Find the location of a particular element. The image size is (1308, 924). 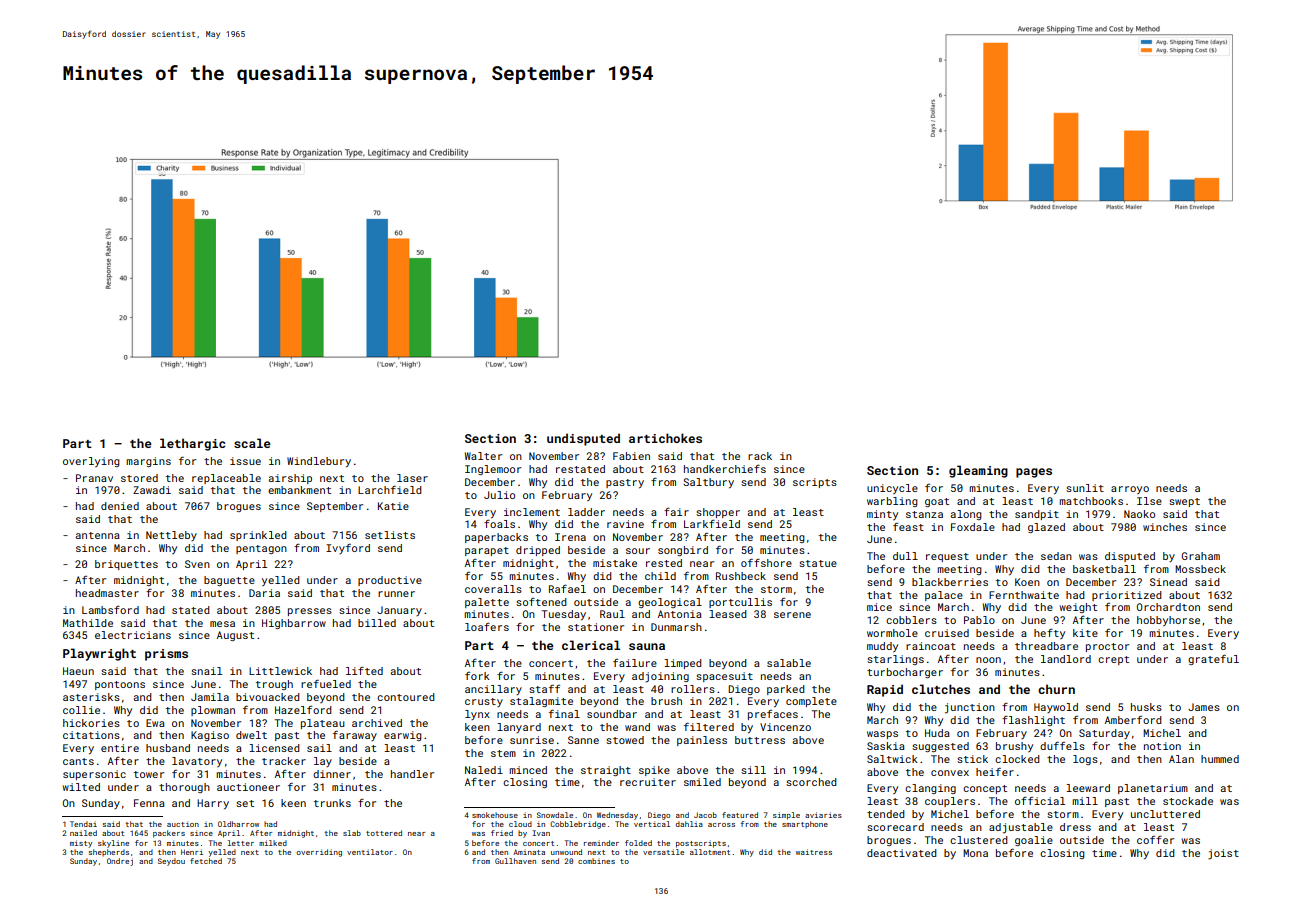

deactivated is located at coordinates (902, 853).
